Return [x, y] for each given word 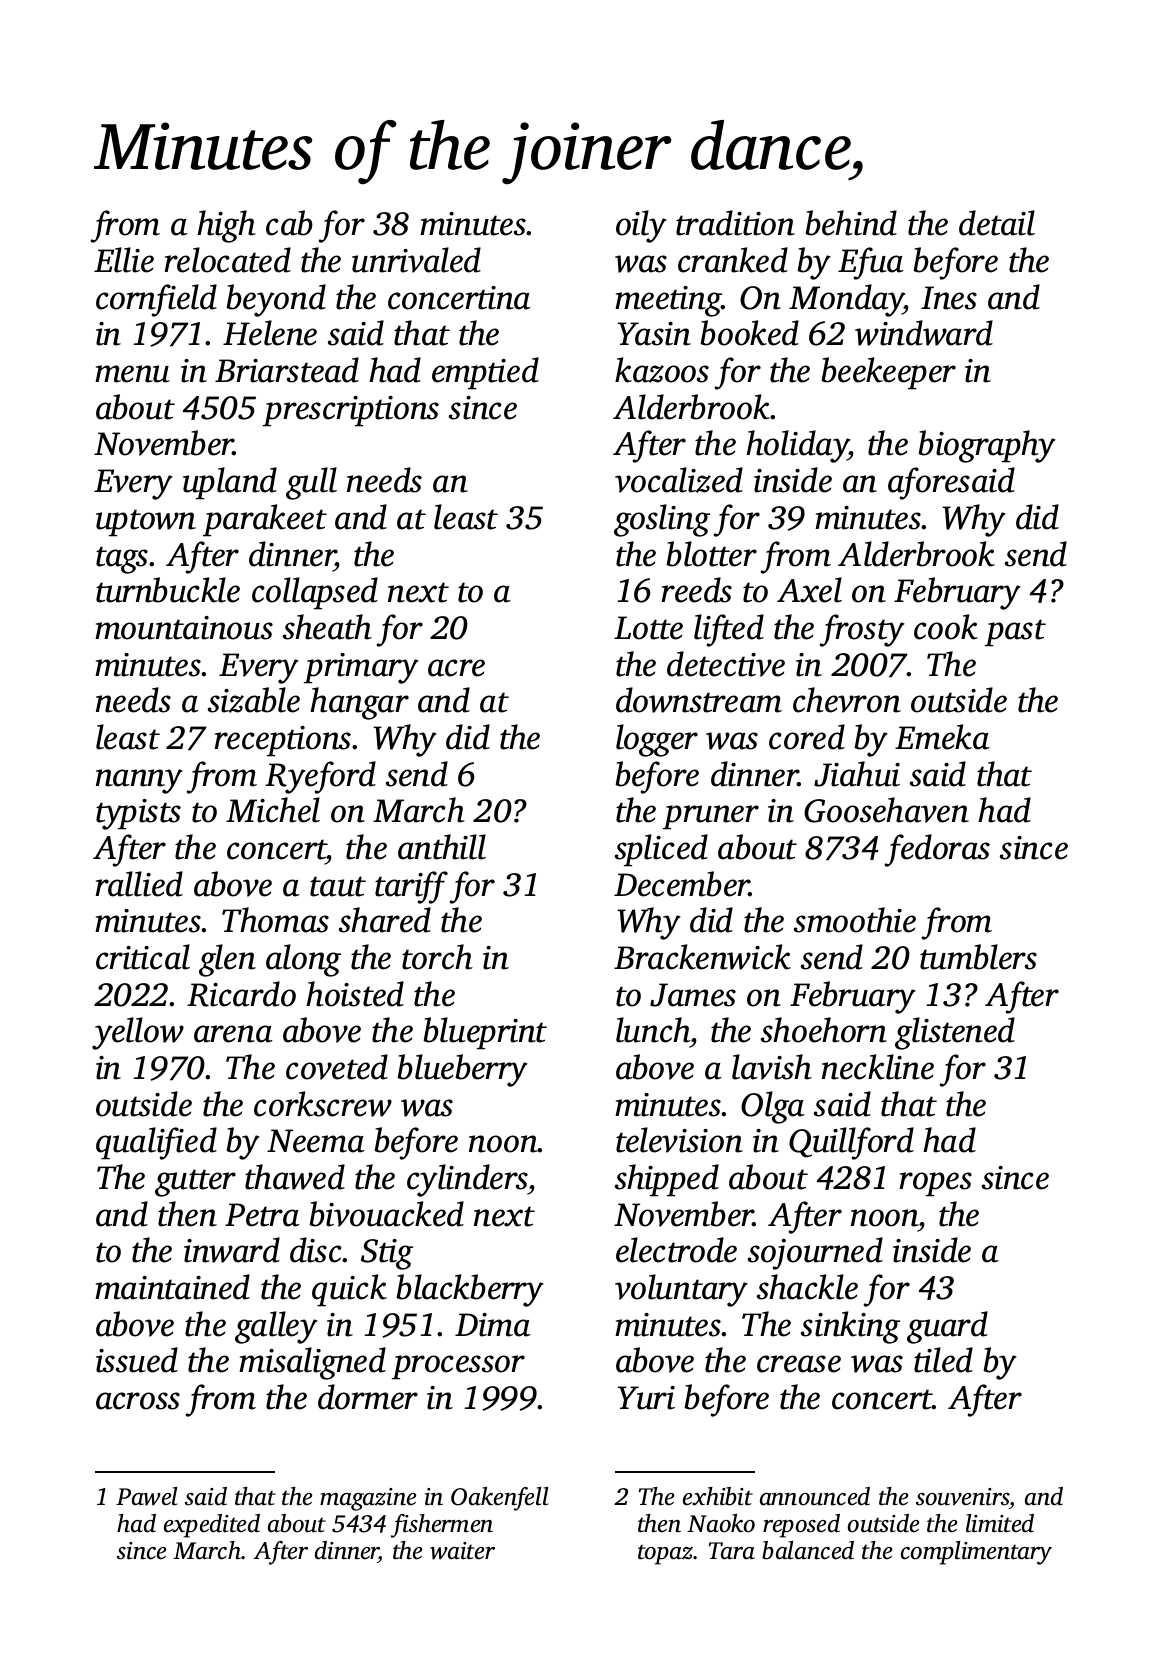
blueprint [485, 1033]
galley [276, 1327]
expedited [212, 1526]
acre [456, 668]
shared [385, 920]
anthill [442, 847]
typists [138, 814]
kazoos [662, 370]
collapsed [315, 593]
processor [458, 1367]
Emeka [942, 737]
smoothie [855, 920]
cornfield [156, 300]
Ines [949, 298]
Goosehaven [886, 810]
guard [947, 1327]
